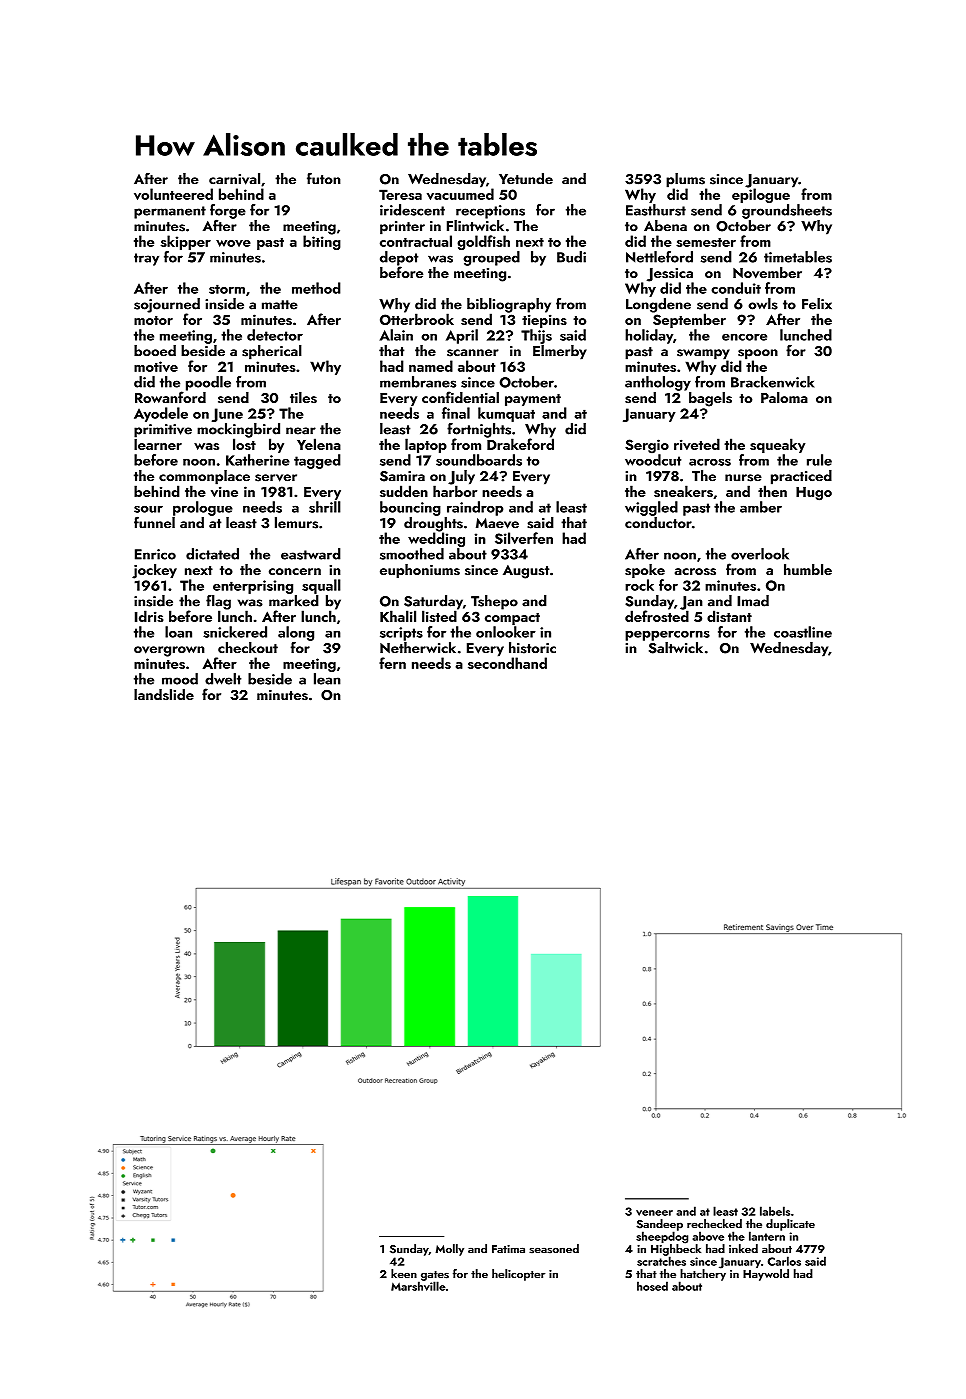  What do you see at coordinates (158, 444) in the image?
I see `learner` at bounding box center [158, 444].
